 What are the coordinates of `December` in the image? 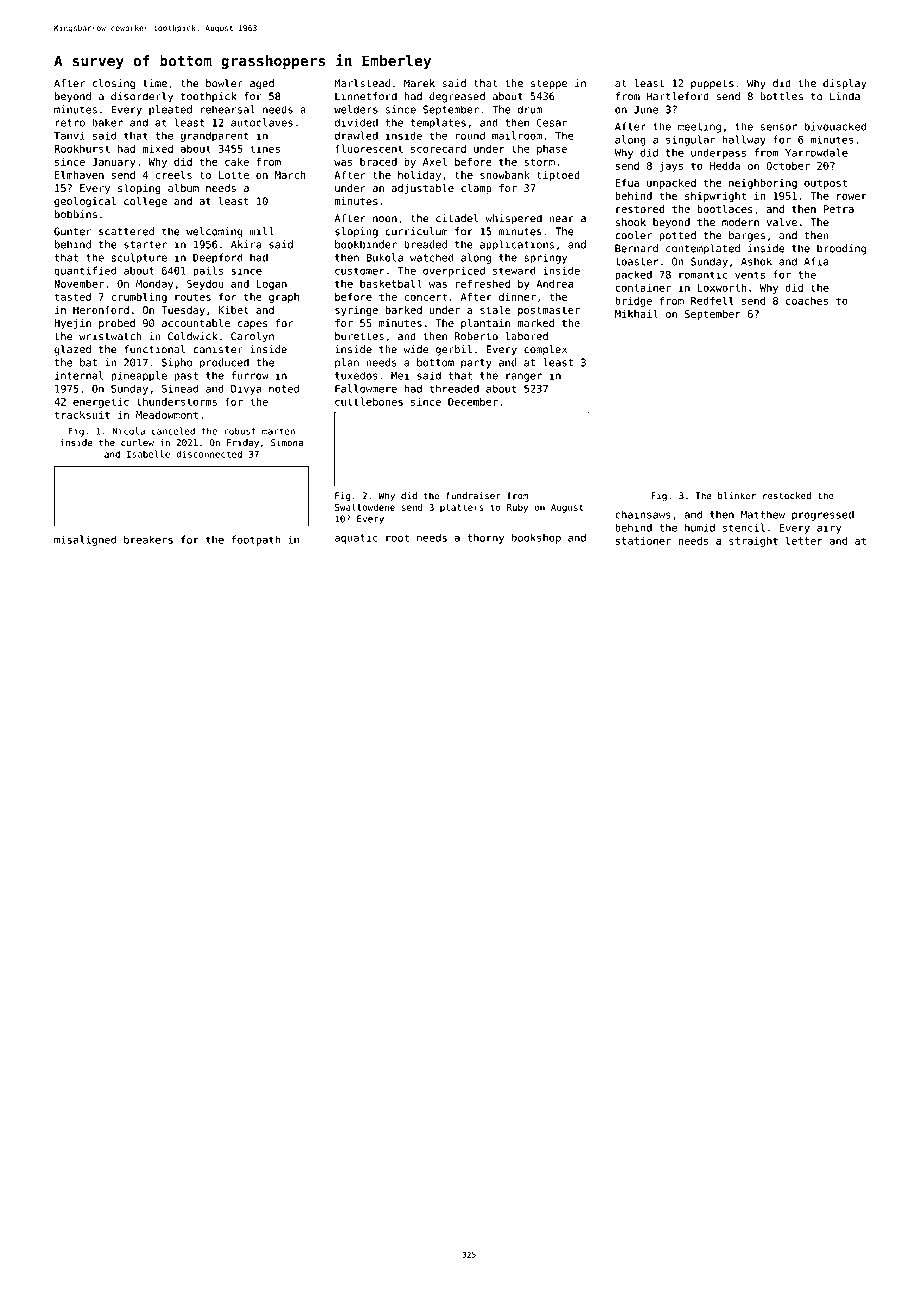 It's located at (473, 402).
